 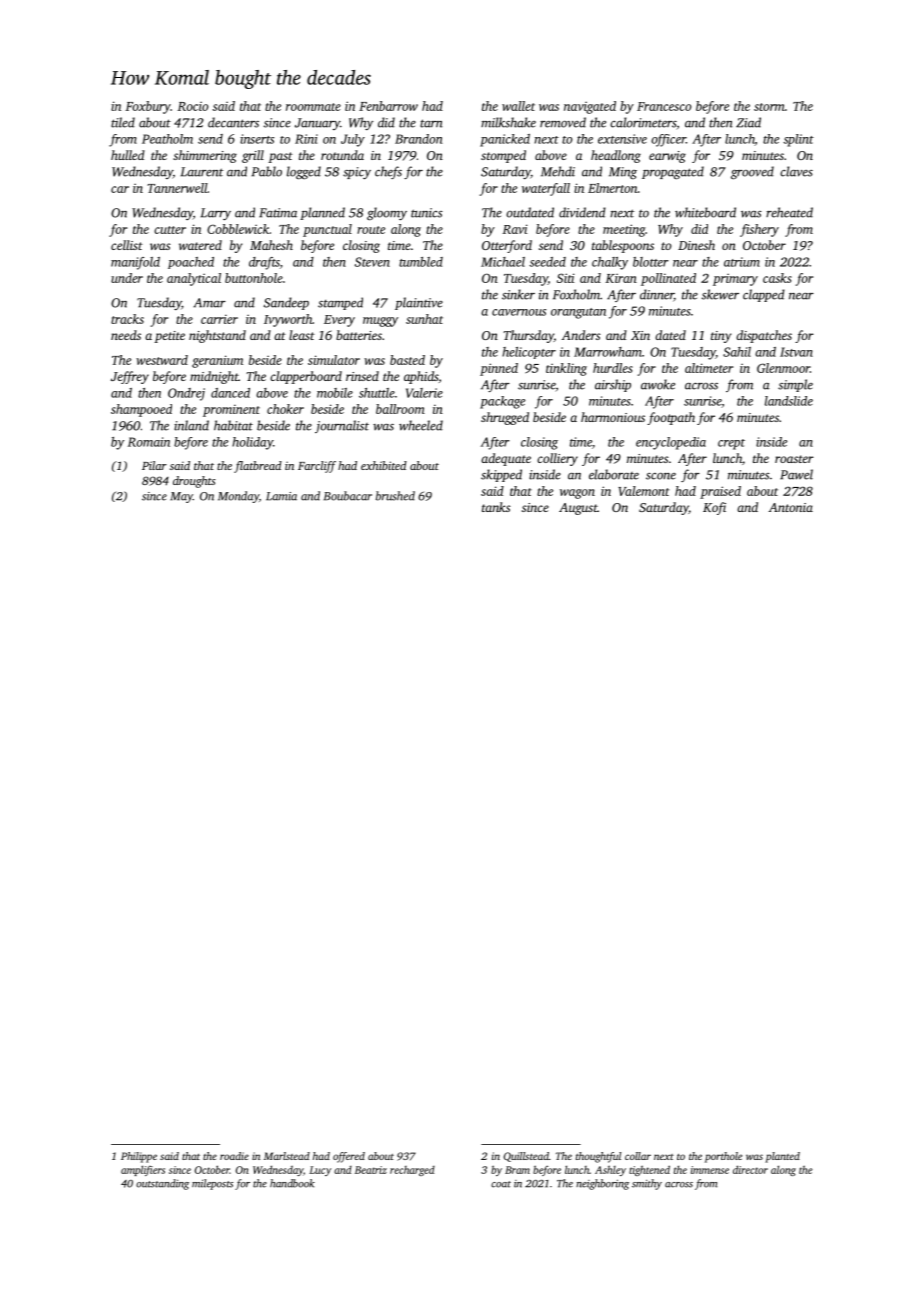 What do you see at coordinates (759, 230) in the screenshot?
I see `fishery` at bounding box center [759, 230].
